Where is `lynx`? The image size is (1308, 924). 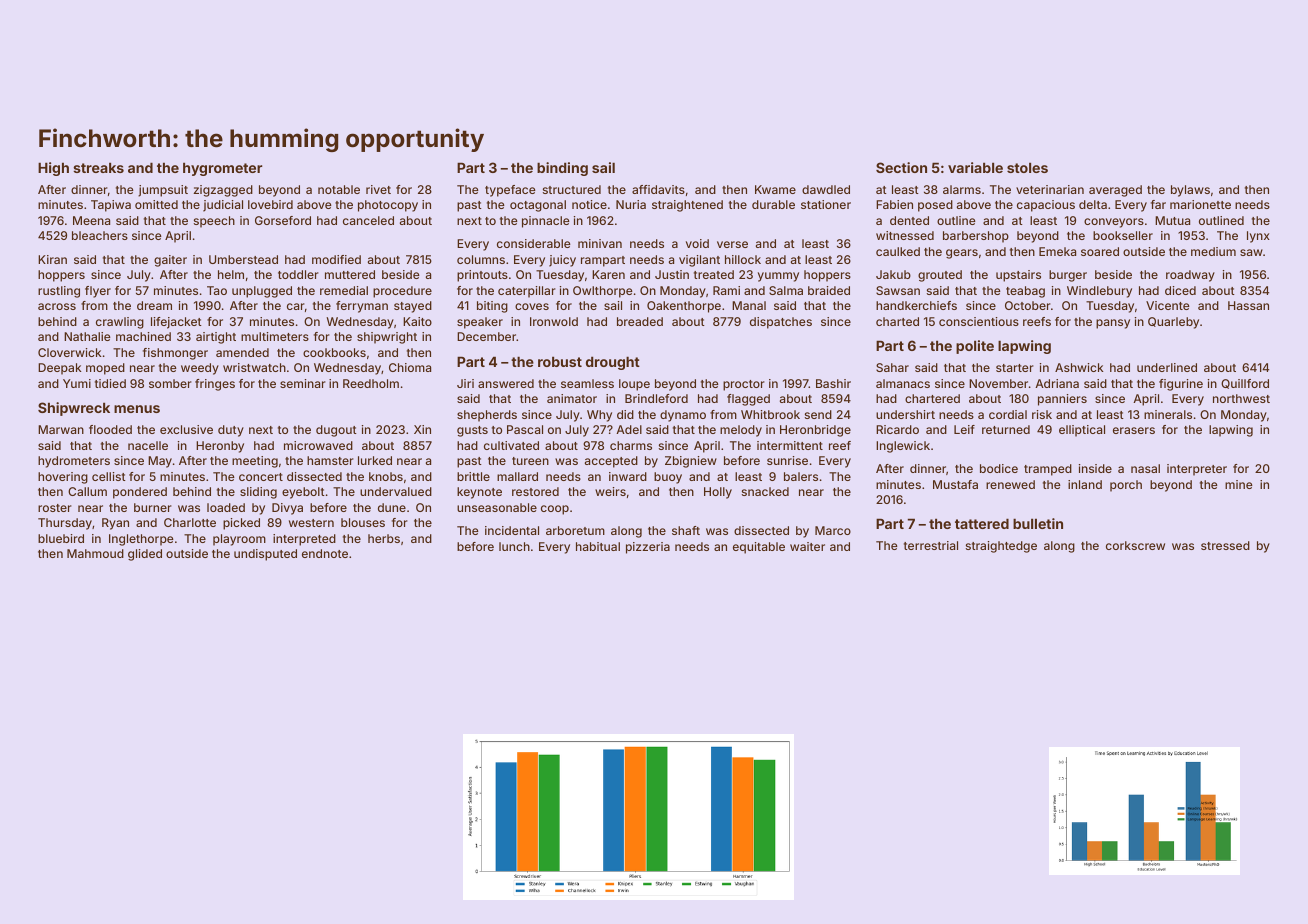
lynx is located at coordinates (1258, 237).
